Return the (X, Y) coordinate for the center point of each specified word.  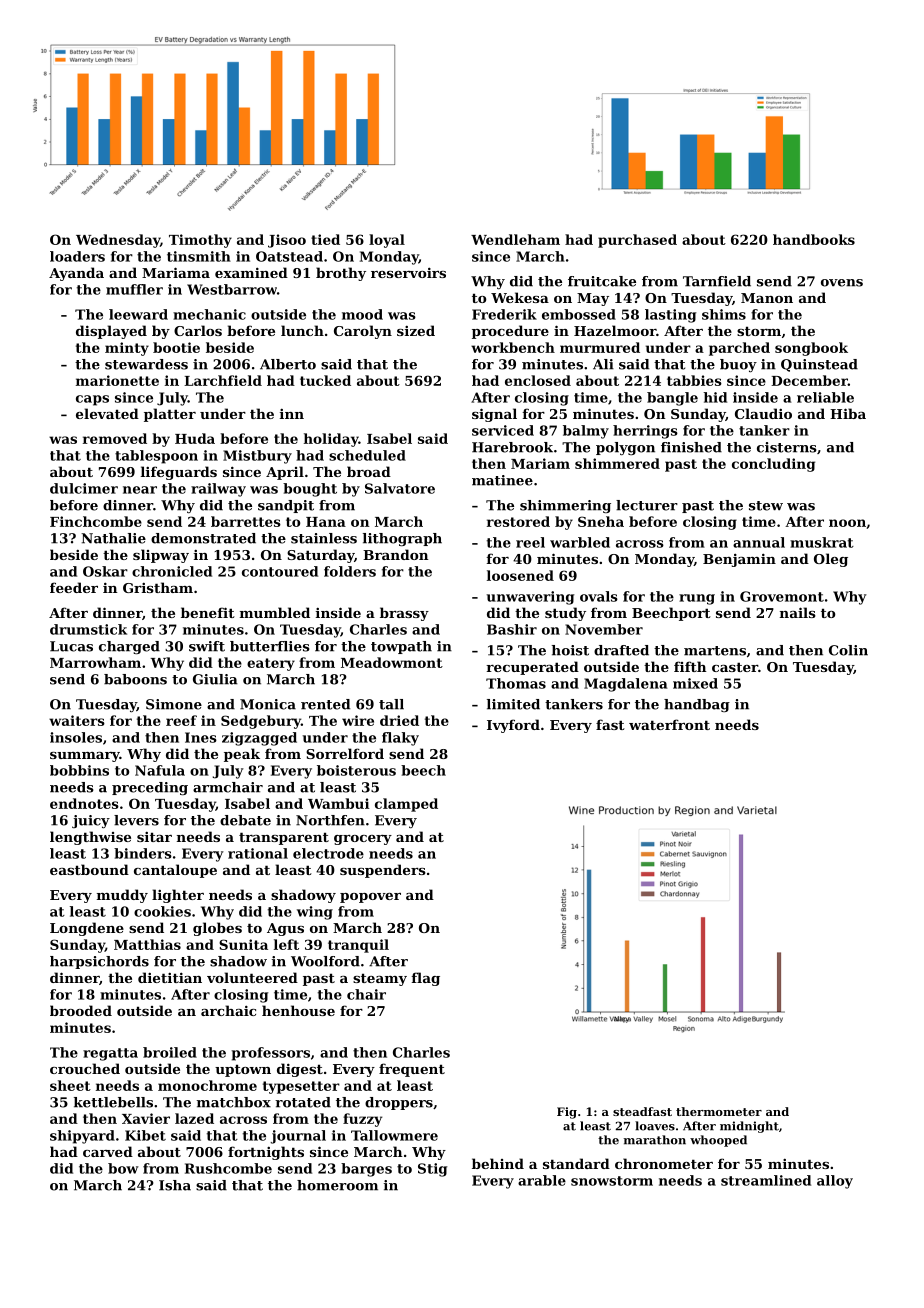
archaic (228, 1010)
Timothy (200, 241)
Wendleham (515, 239)
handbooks (814, 239)
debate (245, 820)
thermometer (719, 1111)
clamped (406, 805)
